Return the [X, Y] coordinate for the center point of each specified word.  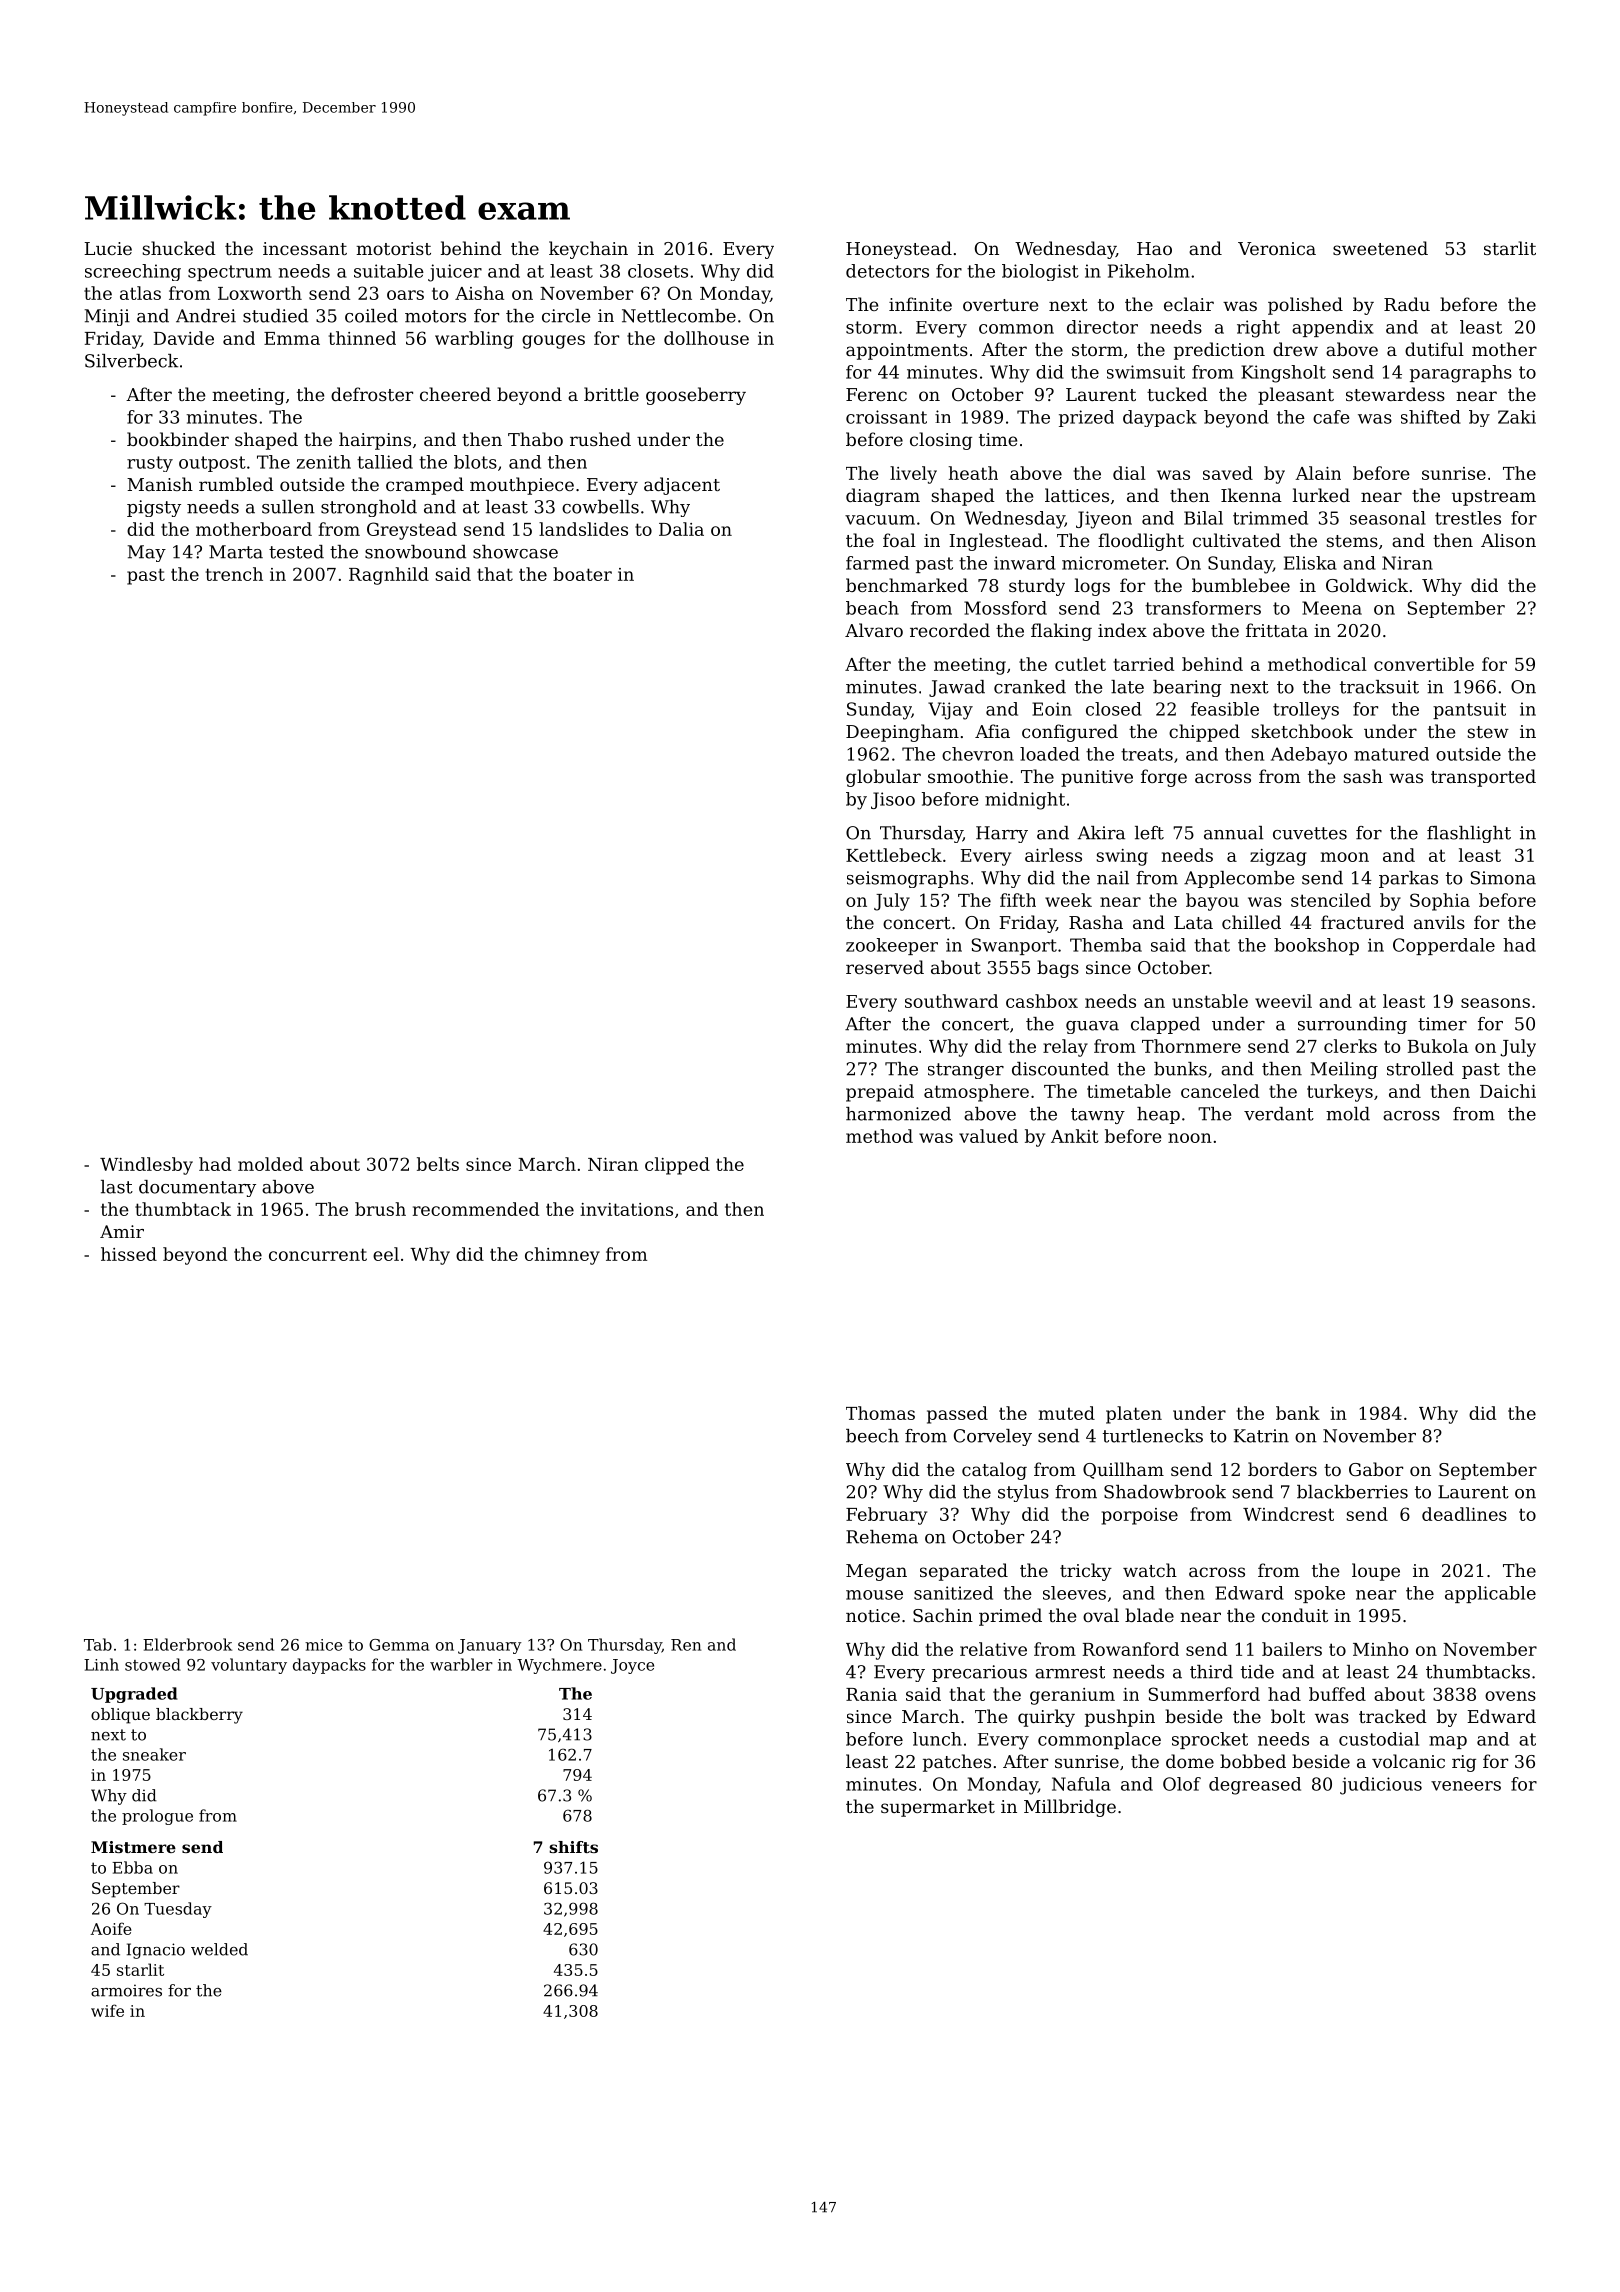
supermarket [938, 1808]
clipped [677, 1166]
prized [1086, 418]
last [117, 1187]
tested [296, 552]
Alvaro [874, 630]
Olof [1182, 1784]
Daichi [1508, 1091]
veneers [1466, 1786]
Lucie [108, 248]
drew [1295, 349]
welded [219, 1949]
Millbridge [1070, 1808]
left [1149, 833]
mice [323, 1645]
